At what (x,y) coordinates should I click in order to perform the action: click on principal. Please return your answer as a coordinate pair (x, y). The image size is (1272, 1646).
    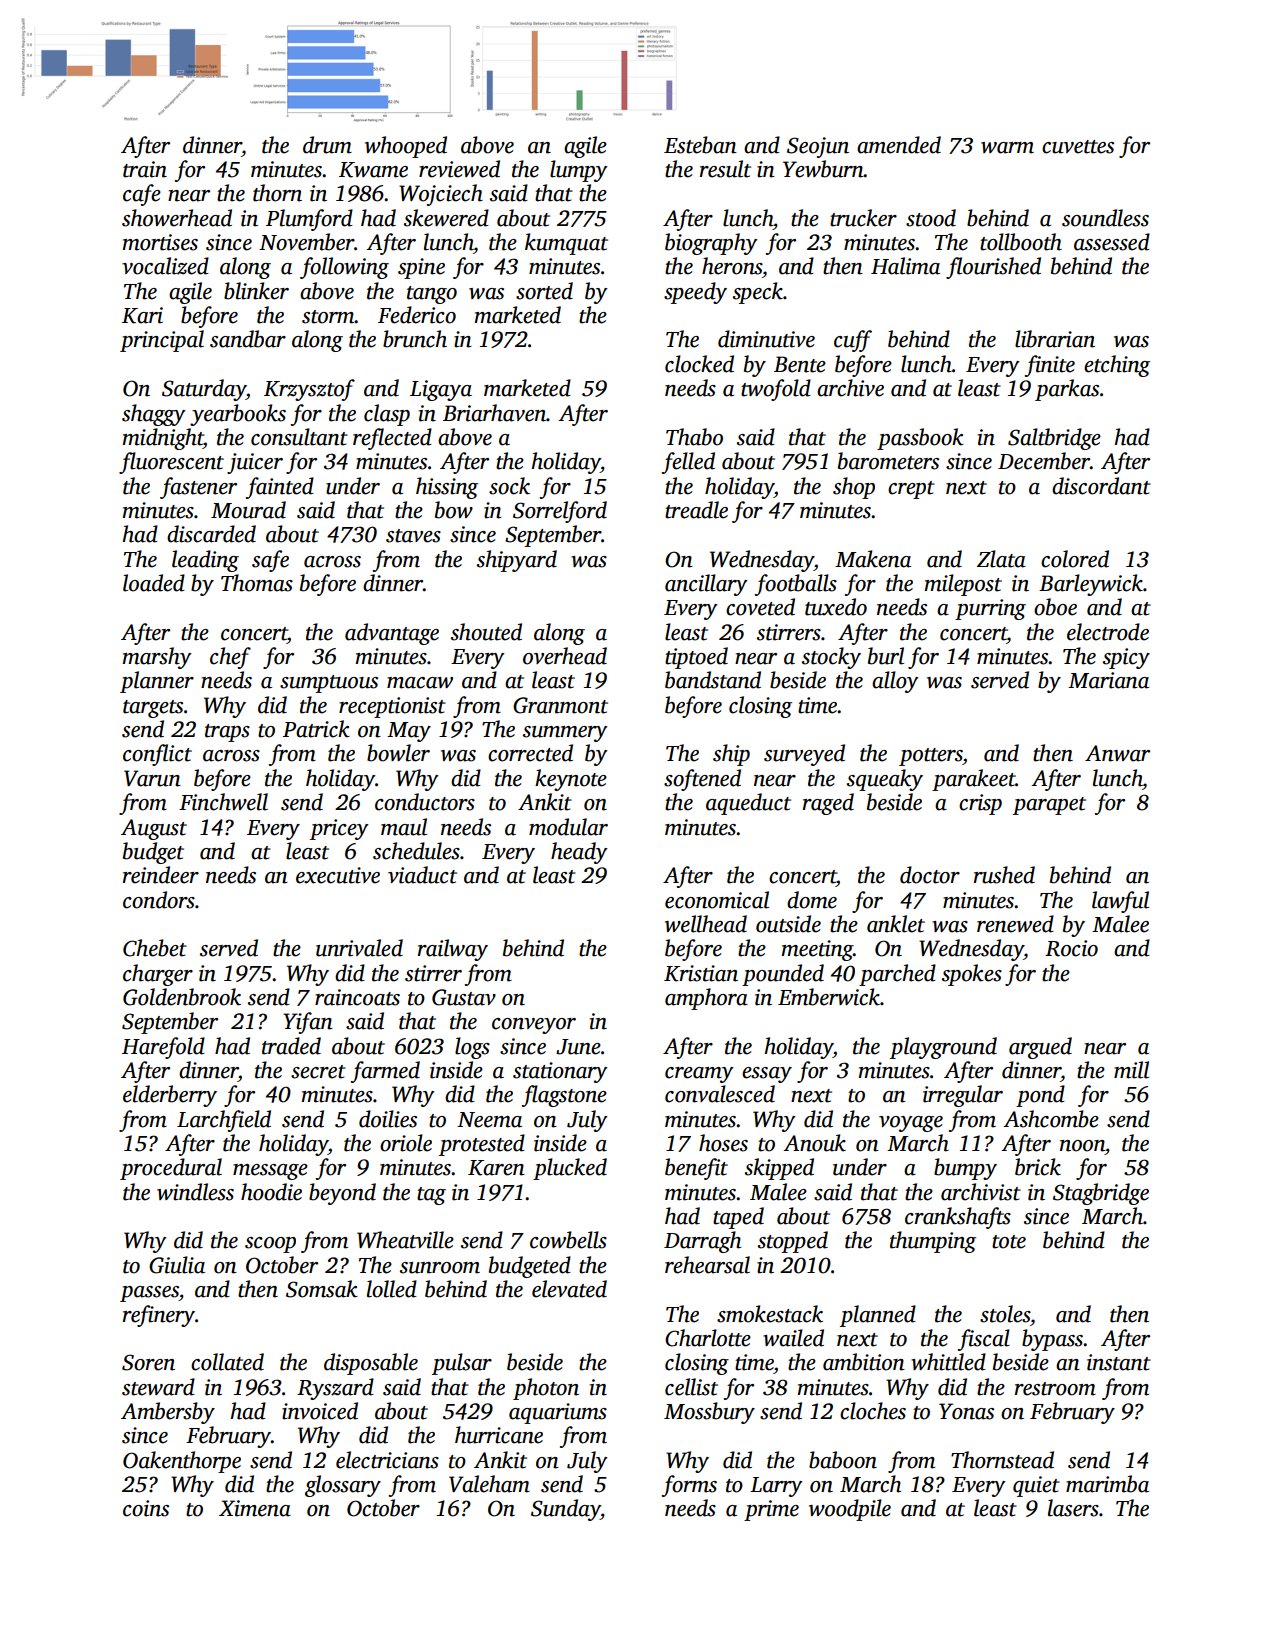
    Looking at the image, I should click on (162, 341).
